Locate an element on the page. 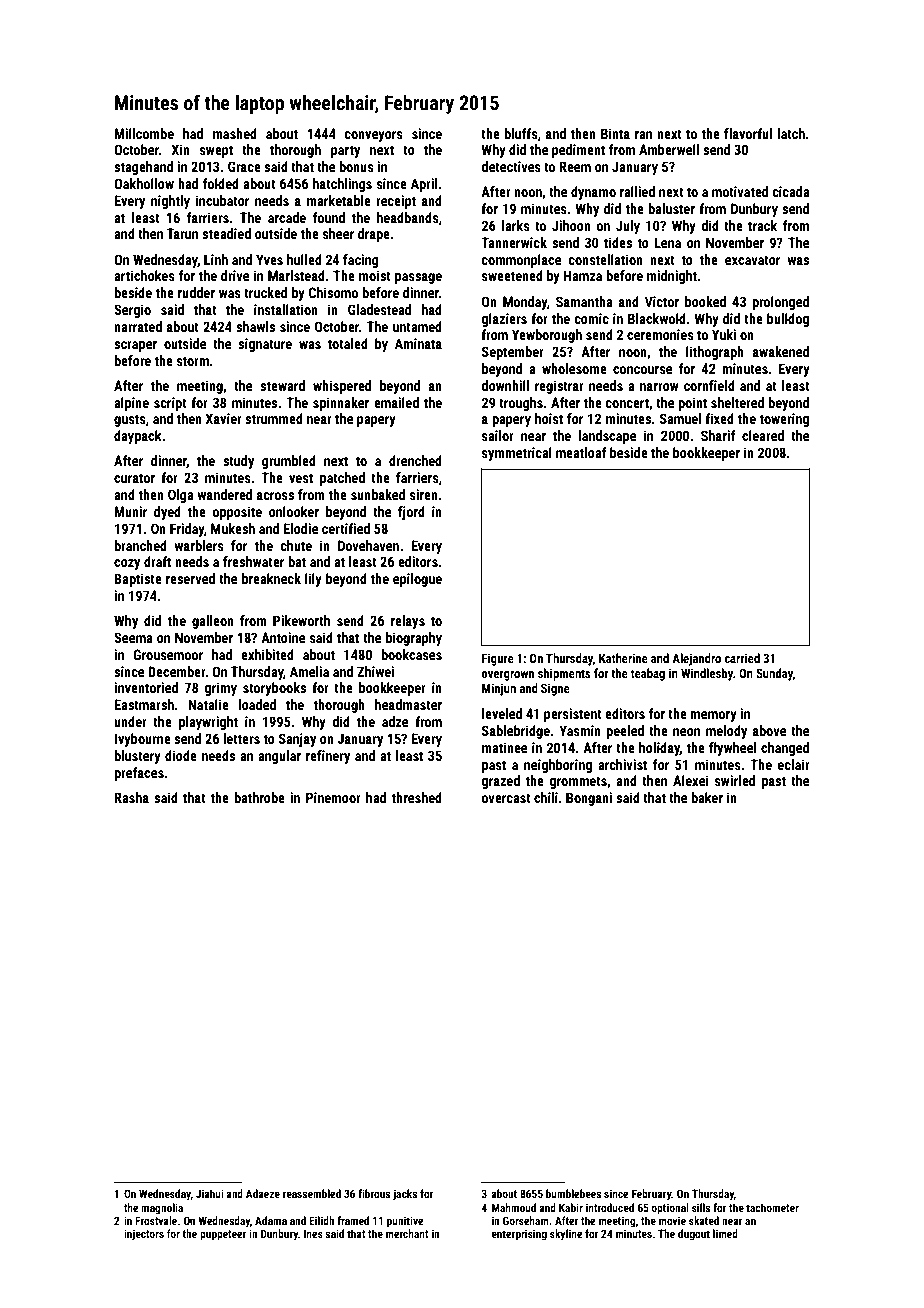  baker is located at coordinates (707, 797).
